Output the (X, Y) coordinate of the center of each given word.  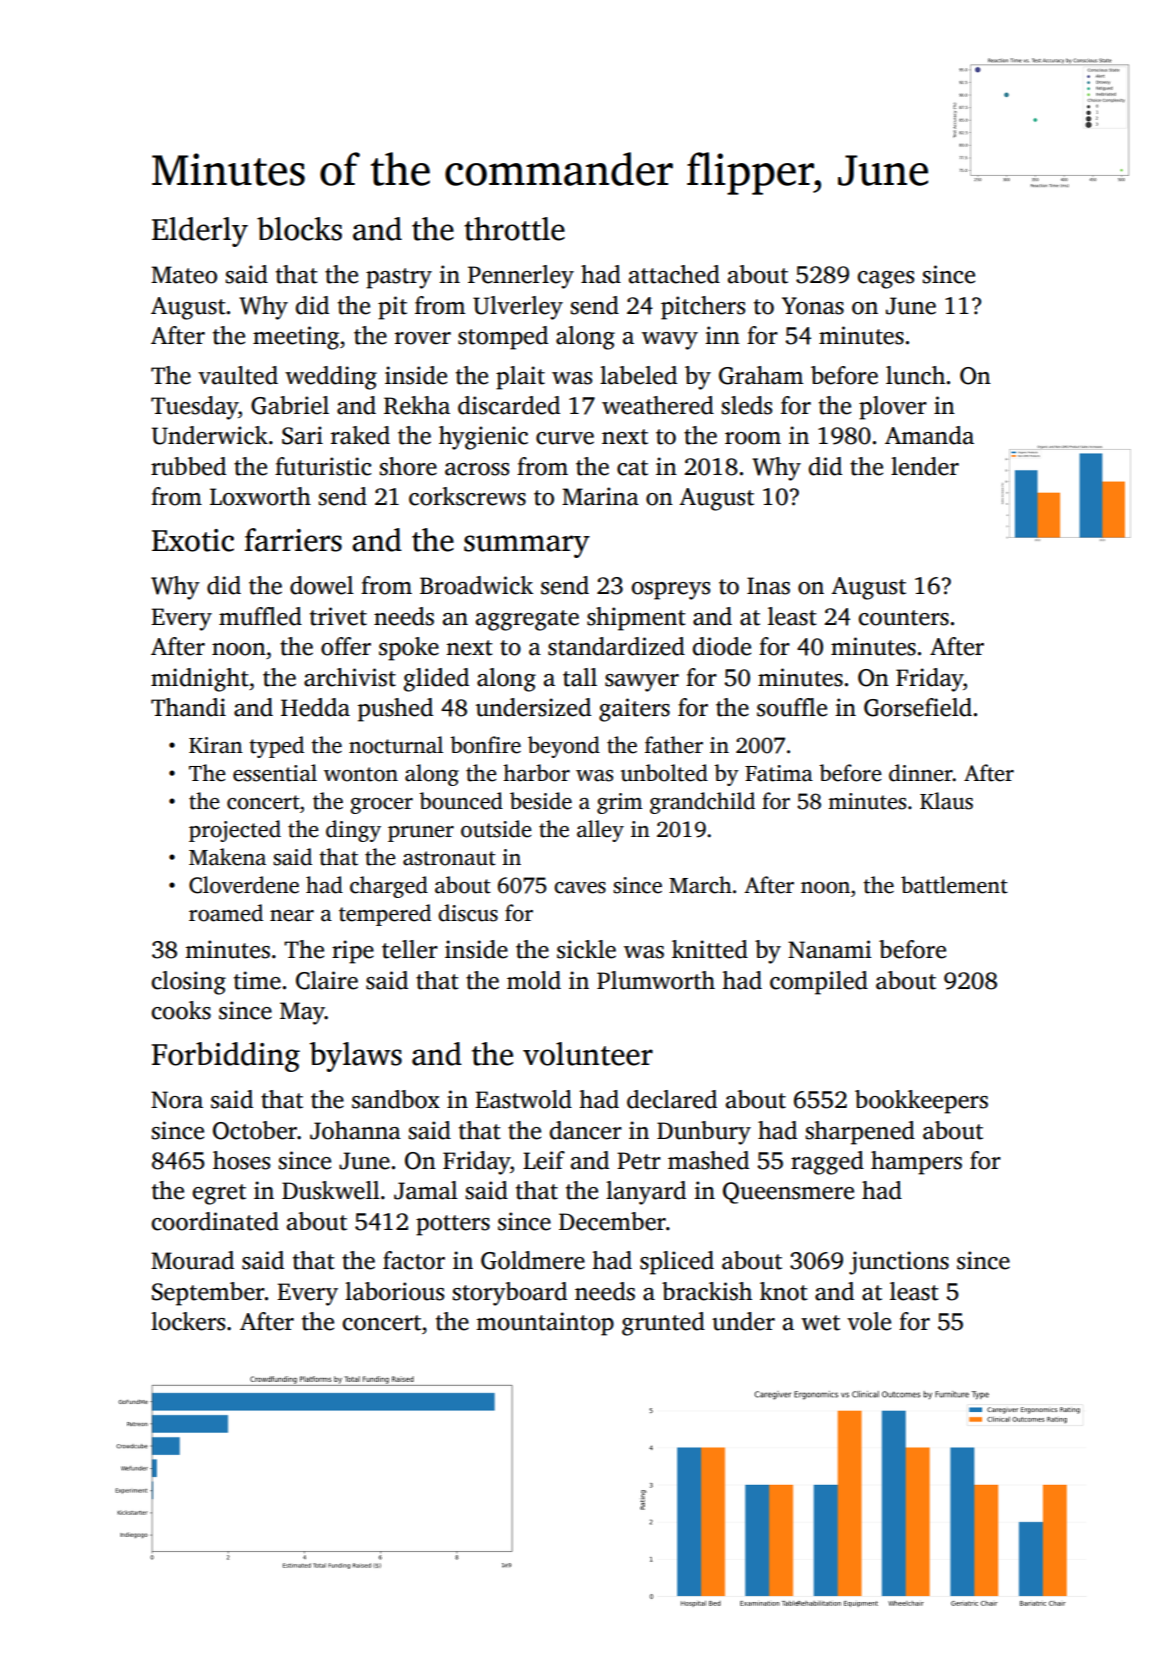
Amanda (929, 435)
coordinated (215, 1221)
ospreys (671, 591)
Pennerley (521, 277)
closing (189, 983)
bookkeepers (921, 1102)
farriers (293, 540)
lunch (915, 375)
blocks (299, 229)
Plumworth (656, 980)
